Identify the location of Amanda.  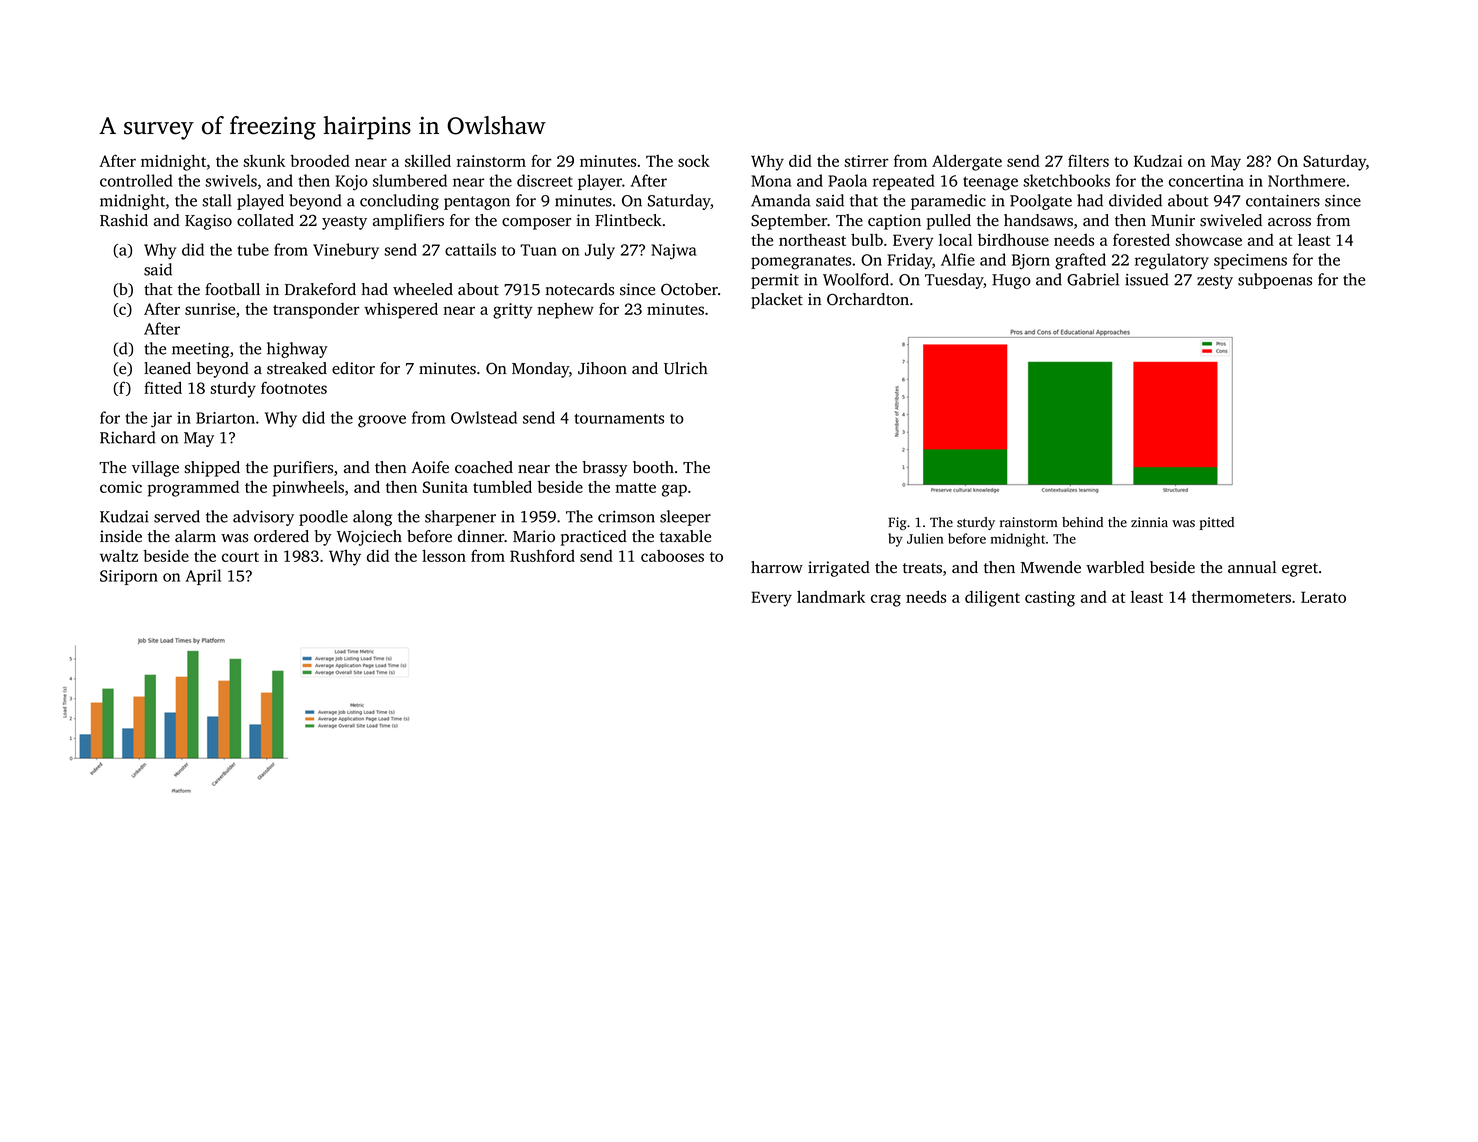
(780, 200).
